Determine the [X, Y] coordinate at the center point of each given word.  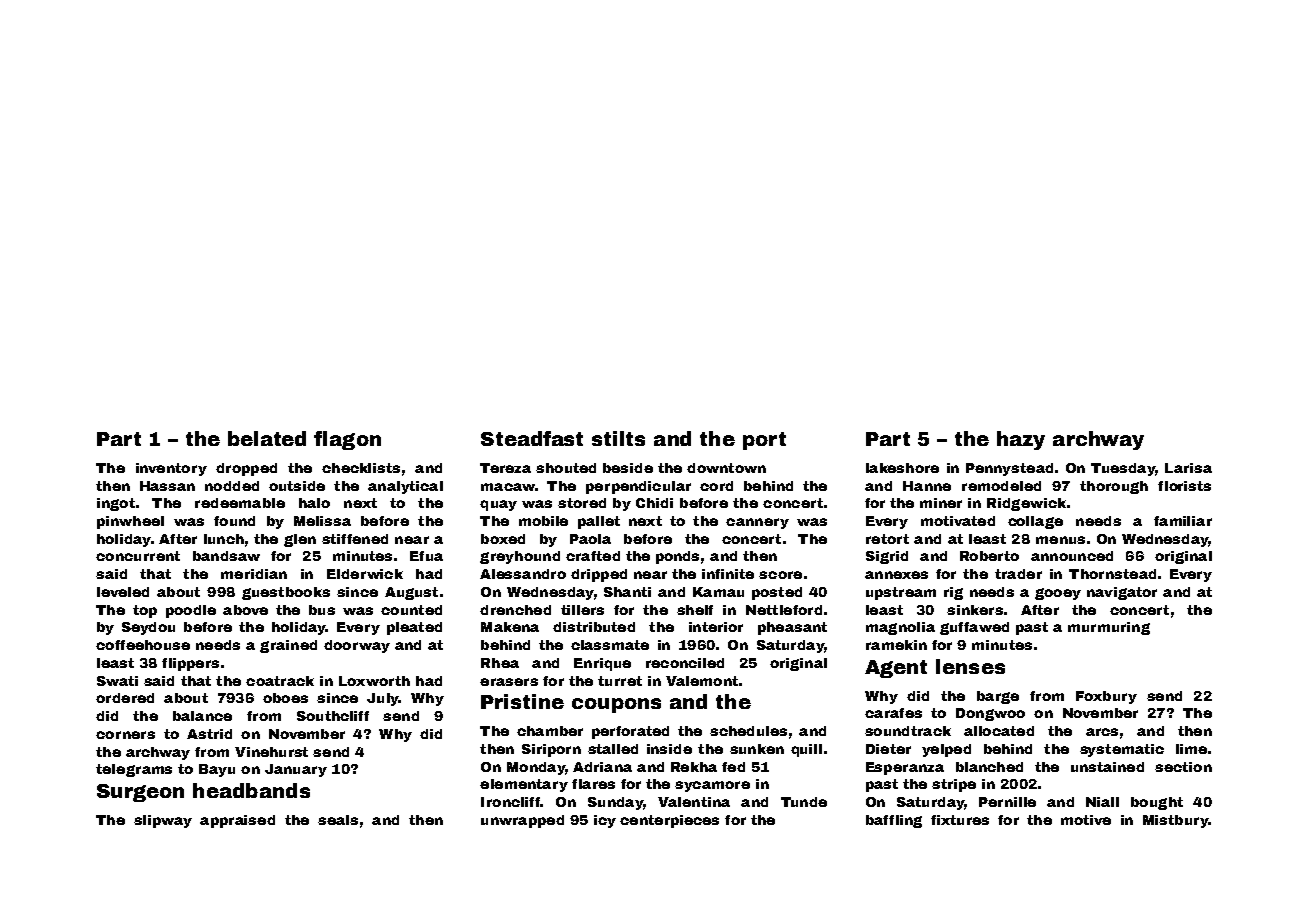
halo [314, 503]
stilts [618, 438]
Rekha [694, 767]
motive [1086, 820]
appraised [237, 821]
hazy [1021, 440]
